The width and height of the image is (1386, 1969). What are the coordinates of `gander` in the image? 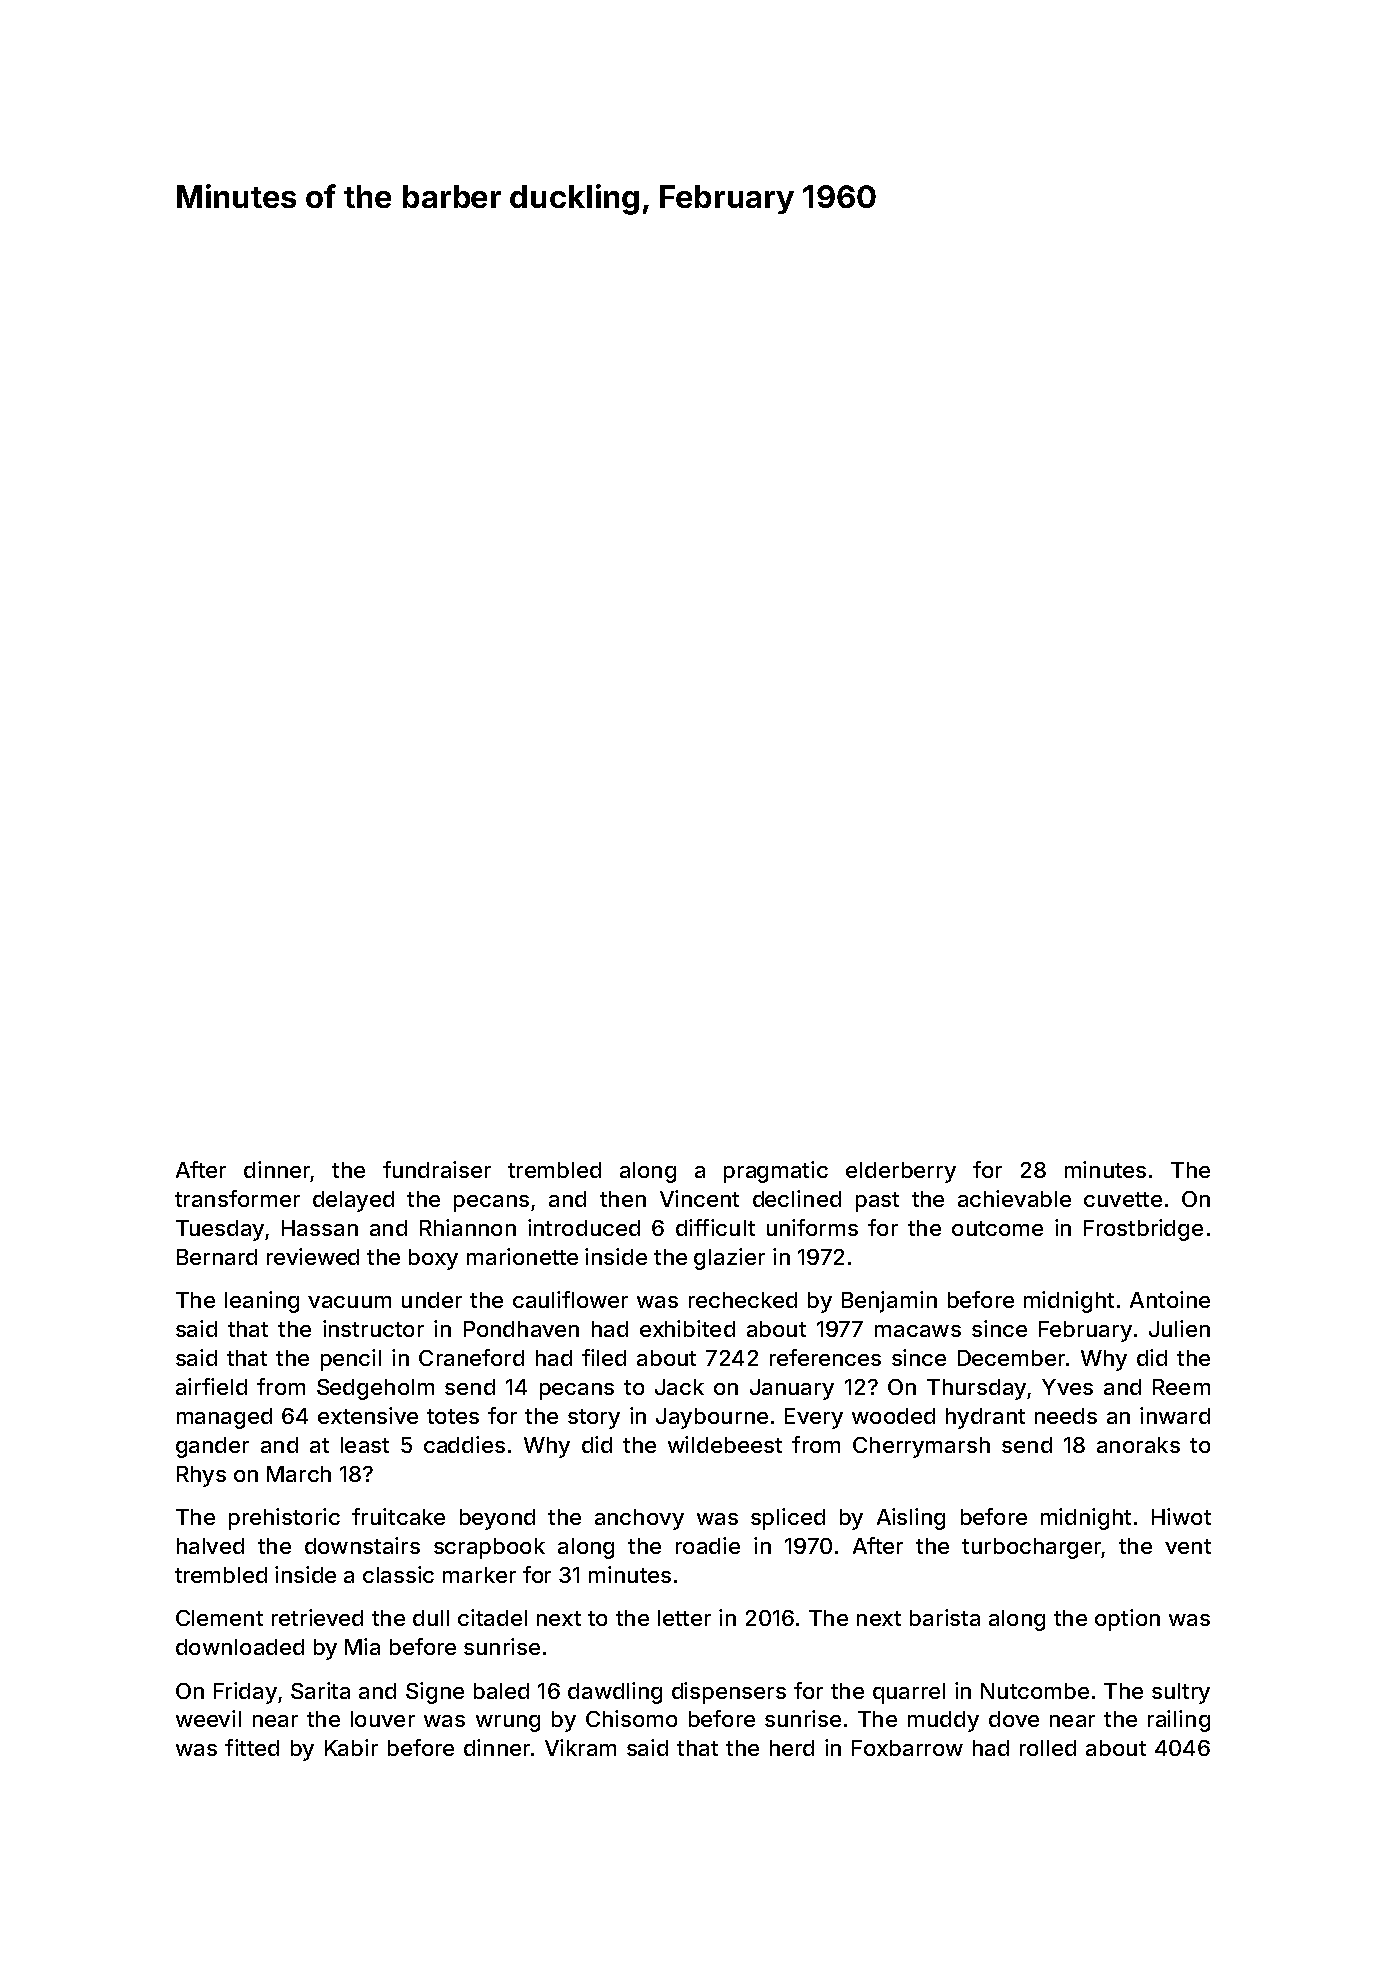 It's located at (212, 1447).
